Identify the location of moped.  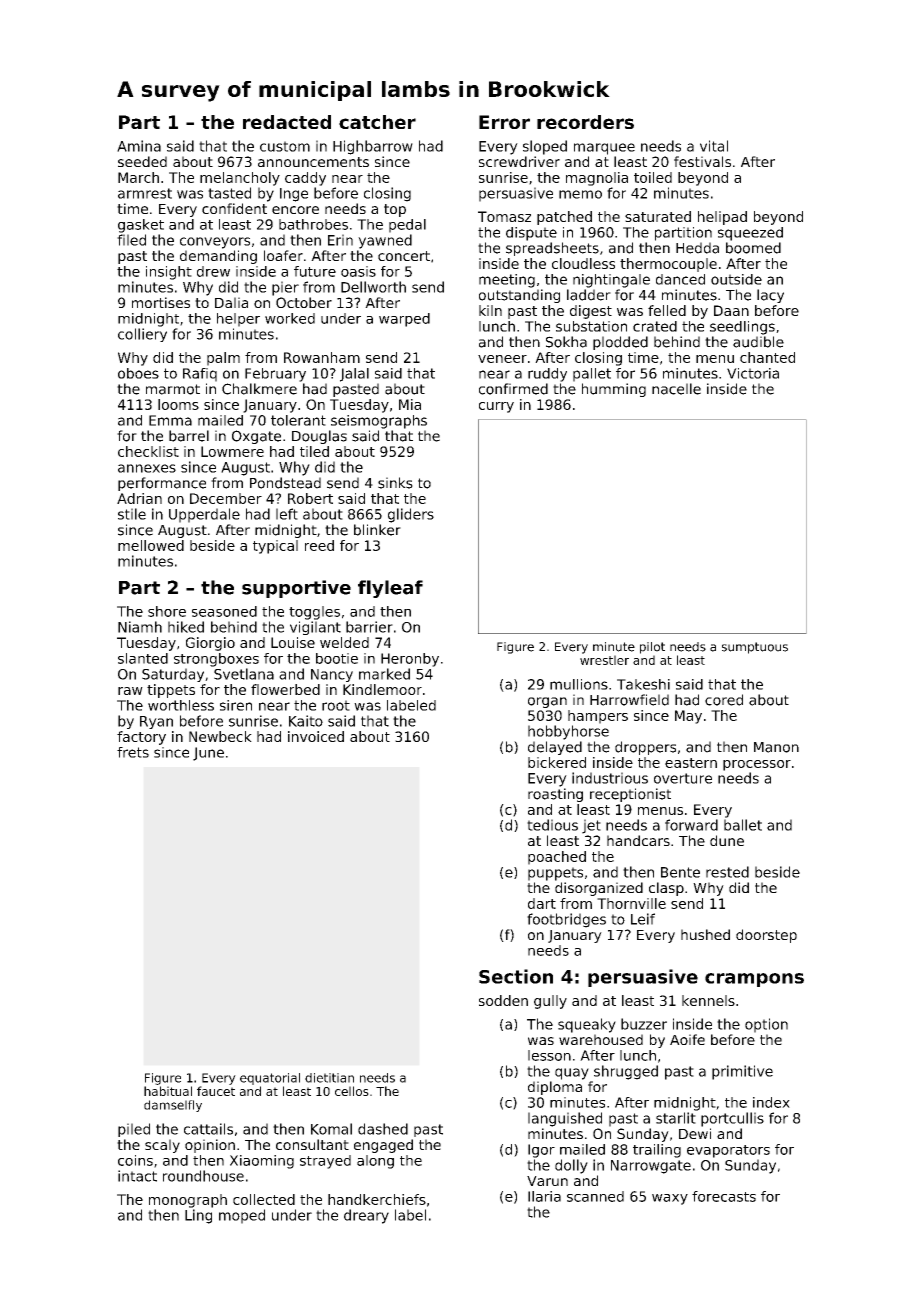
(242, 1216).
